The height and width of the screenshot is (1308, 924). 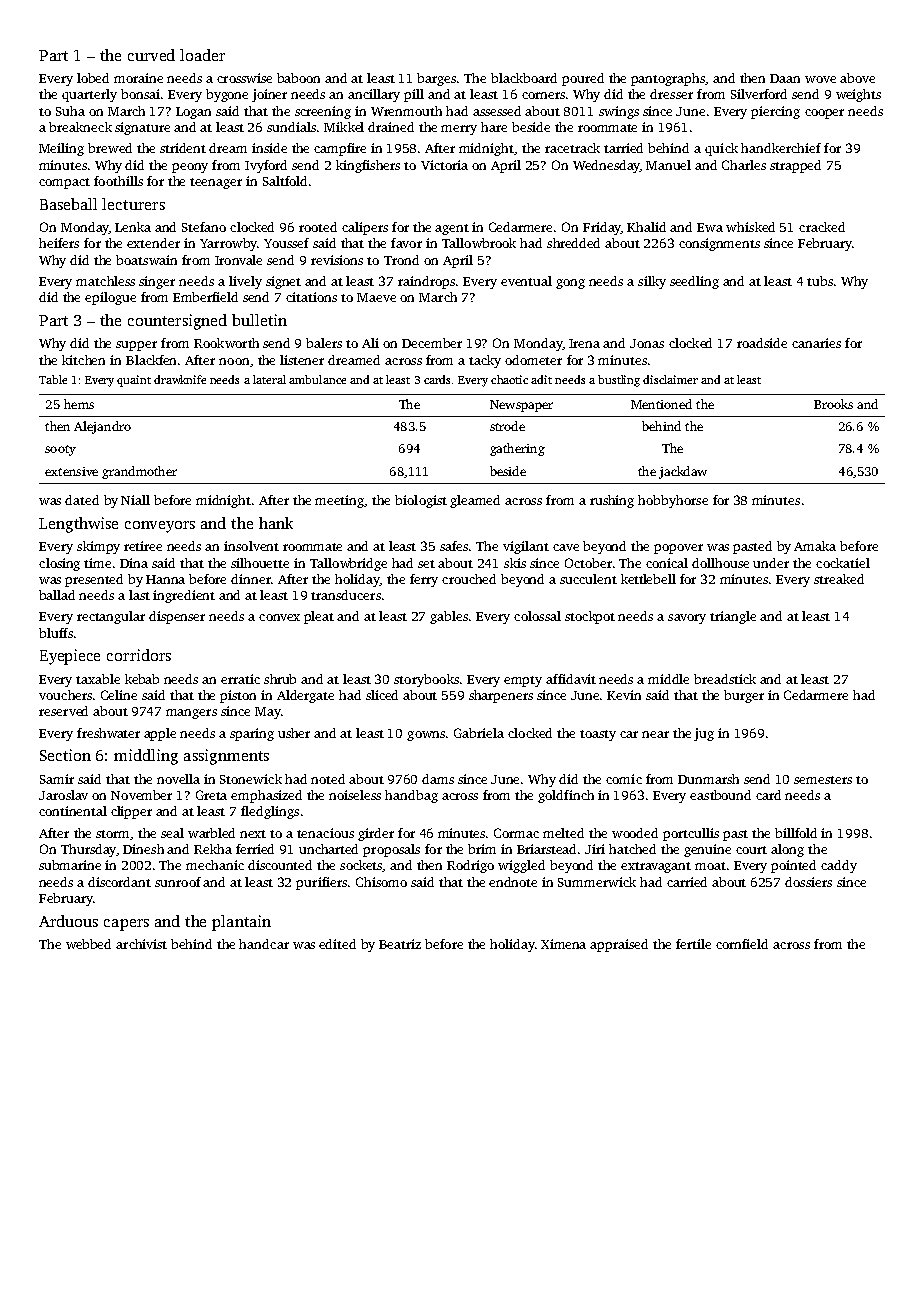 What do you see at coordinates (437, 79) in the screenshot?
I see `barges` at bounding box center [437, 79].
